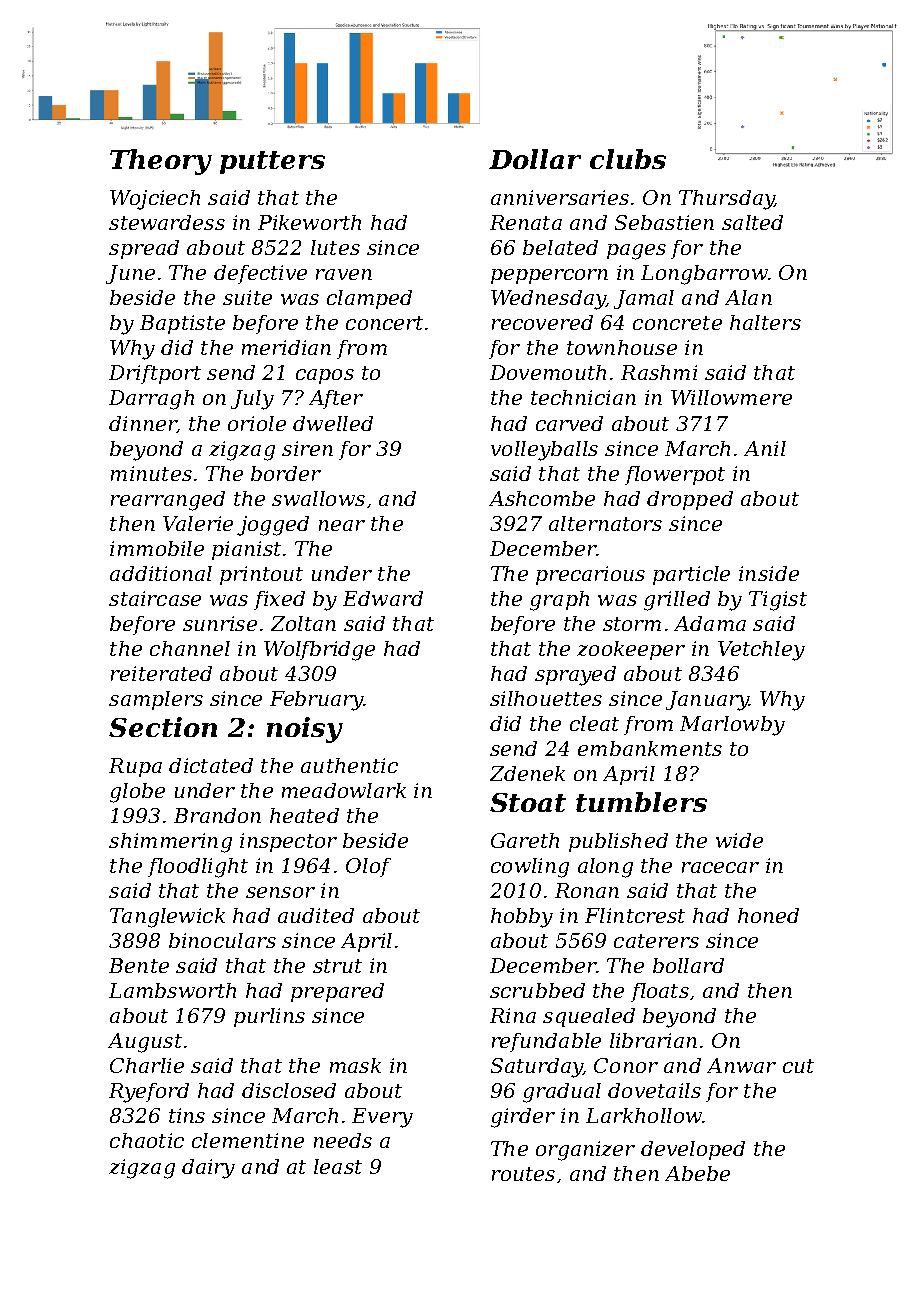 The width and height of the page is (924, 1311). Describe the element at coordinates (513, 1015) in the page. I see `Rina` at that location.
